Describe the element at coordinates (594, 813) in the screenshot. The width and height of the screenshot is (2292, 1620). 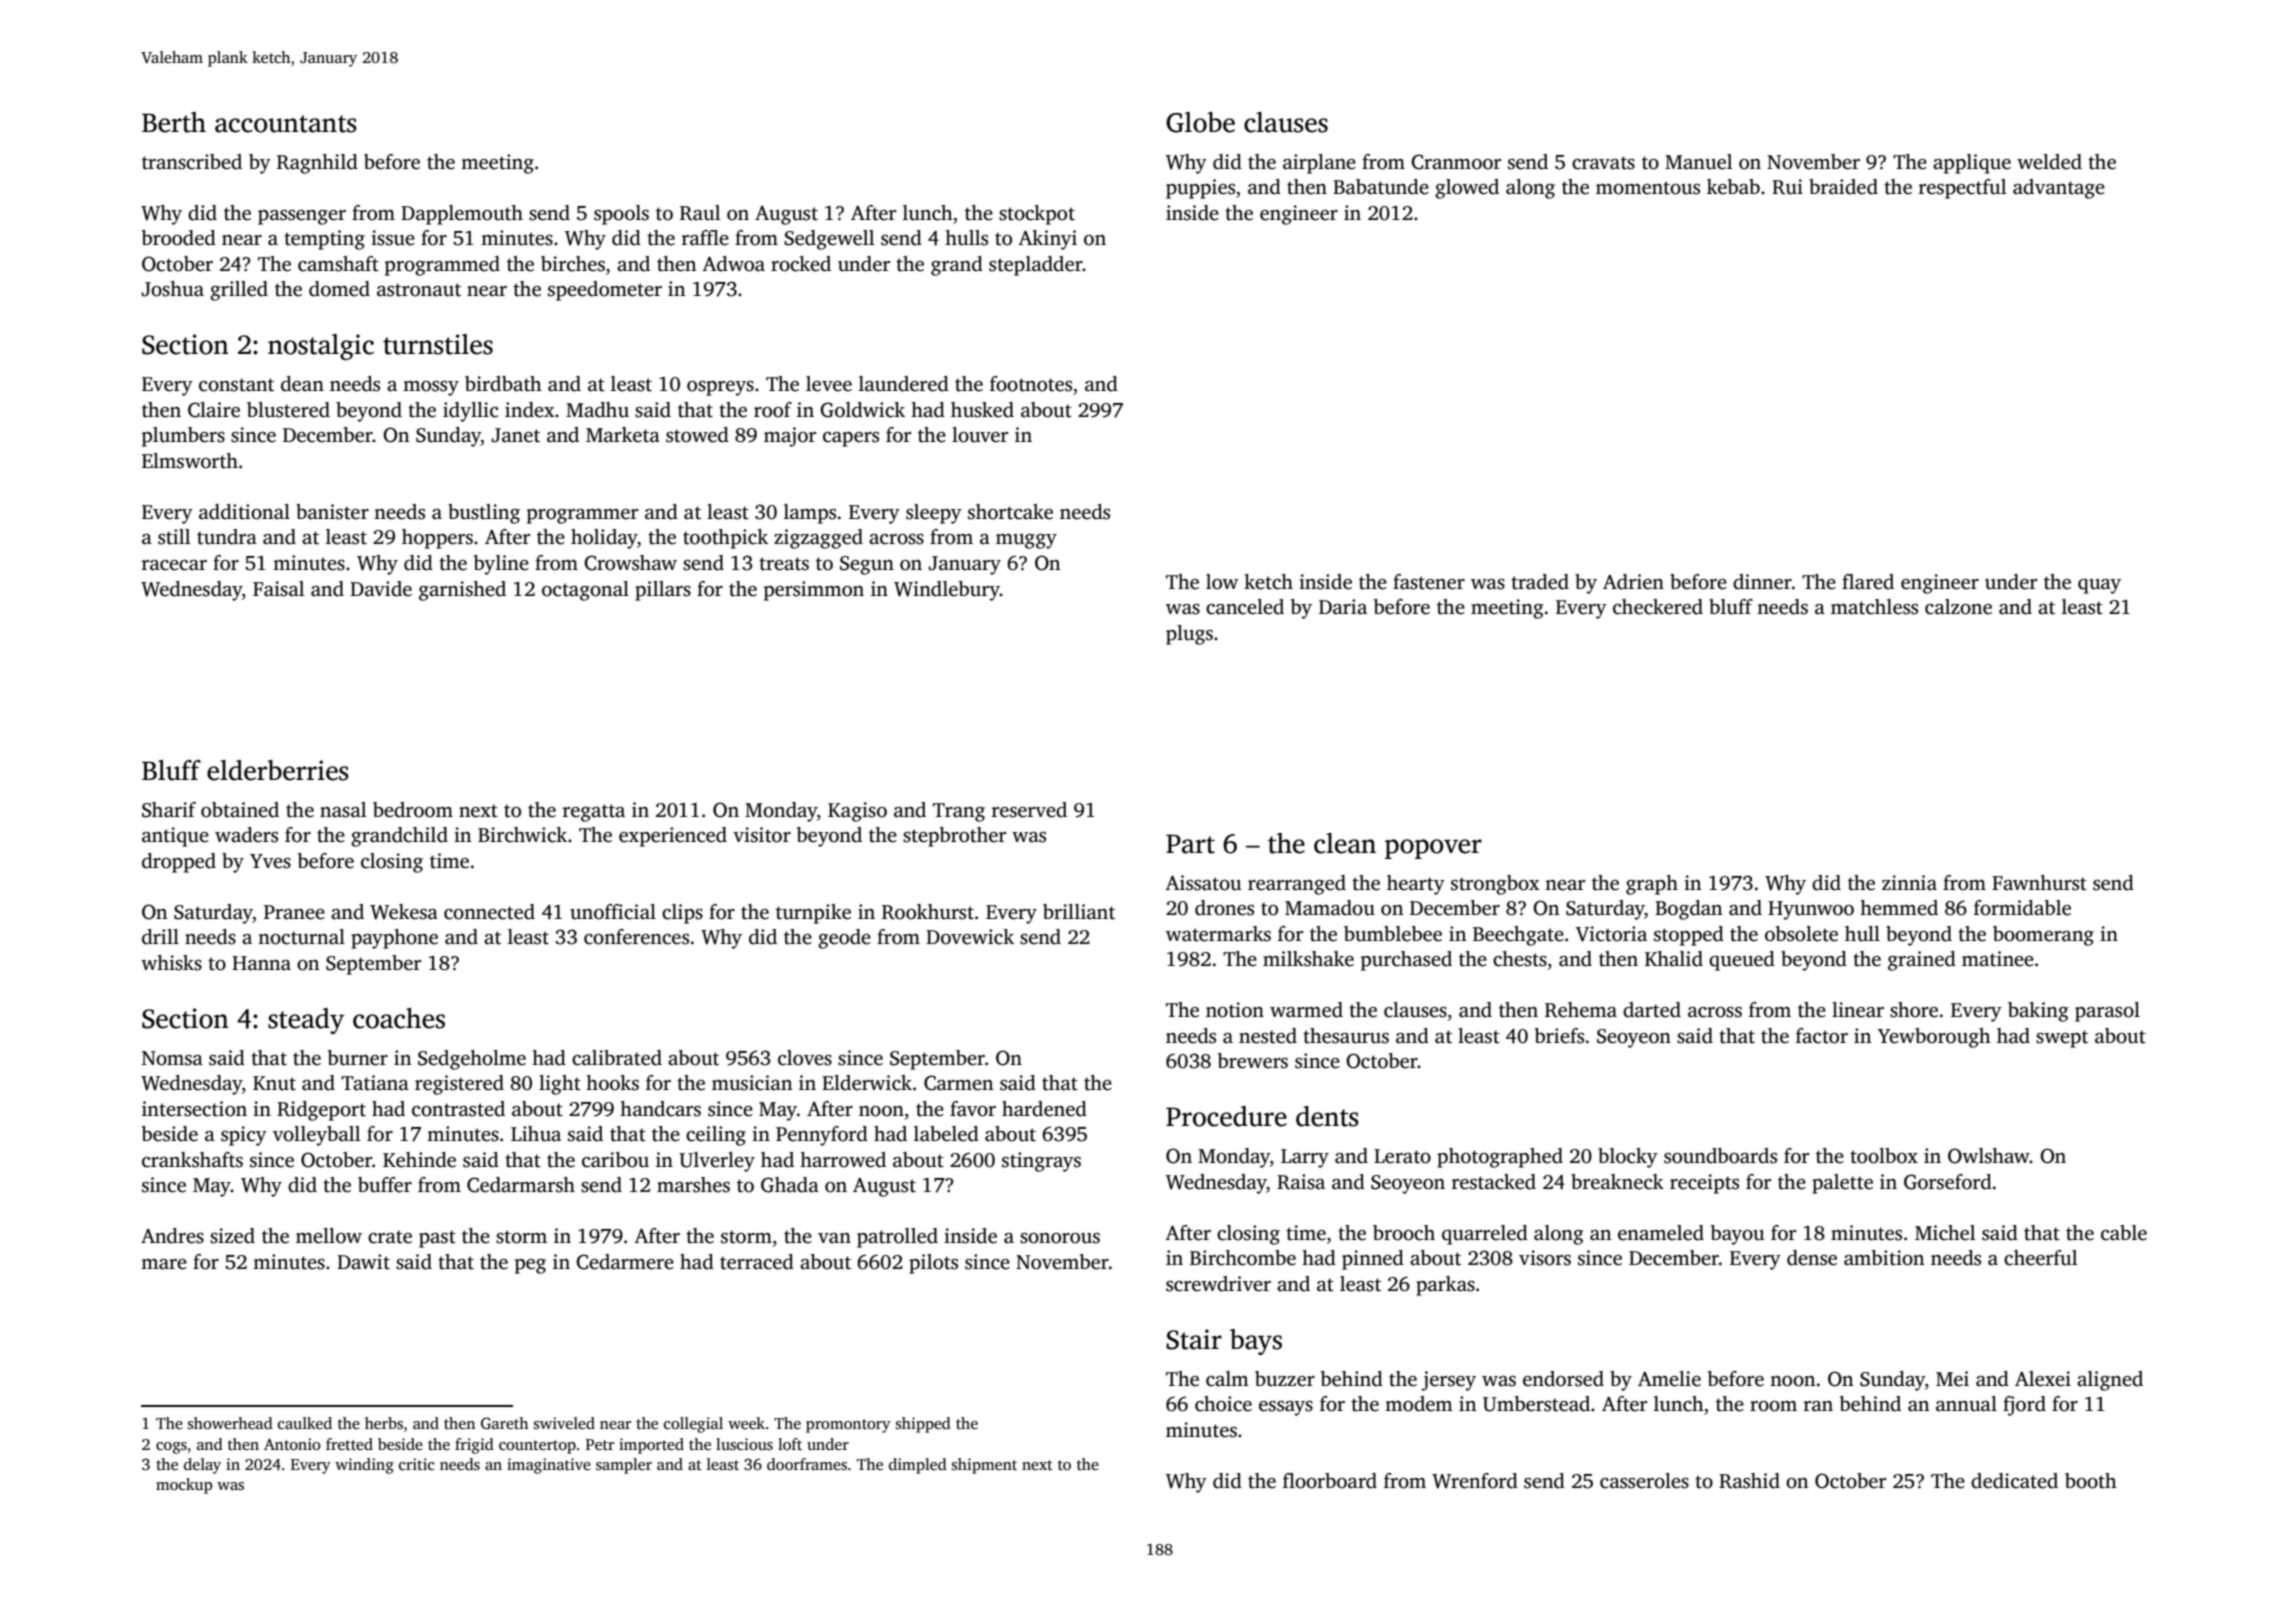
I see `regatta` at that location.
